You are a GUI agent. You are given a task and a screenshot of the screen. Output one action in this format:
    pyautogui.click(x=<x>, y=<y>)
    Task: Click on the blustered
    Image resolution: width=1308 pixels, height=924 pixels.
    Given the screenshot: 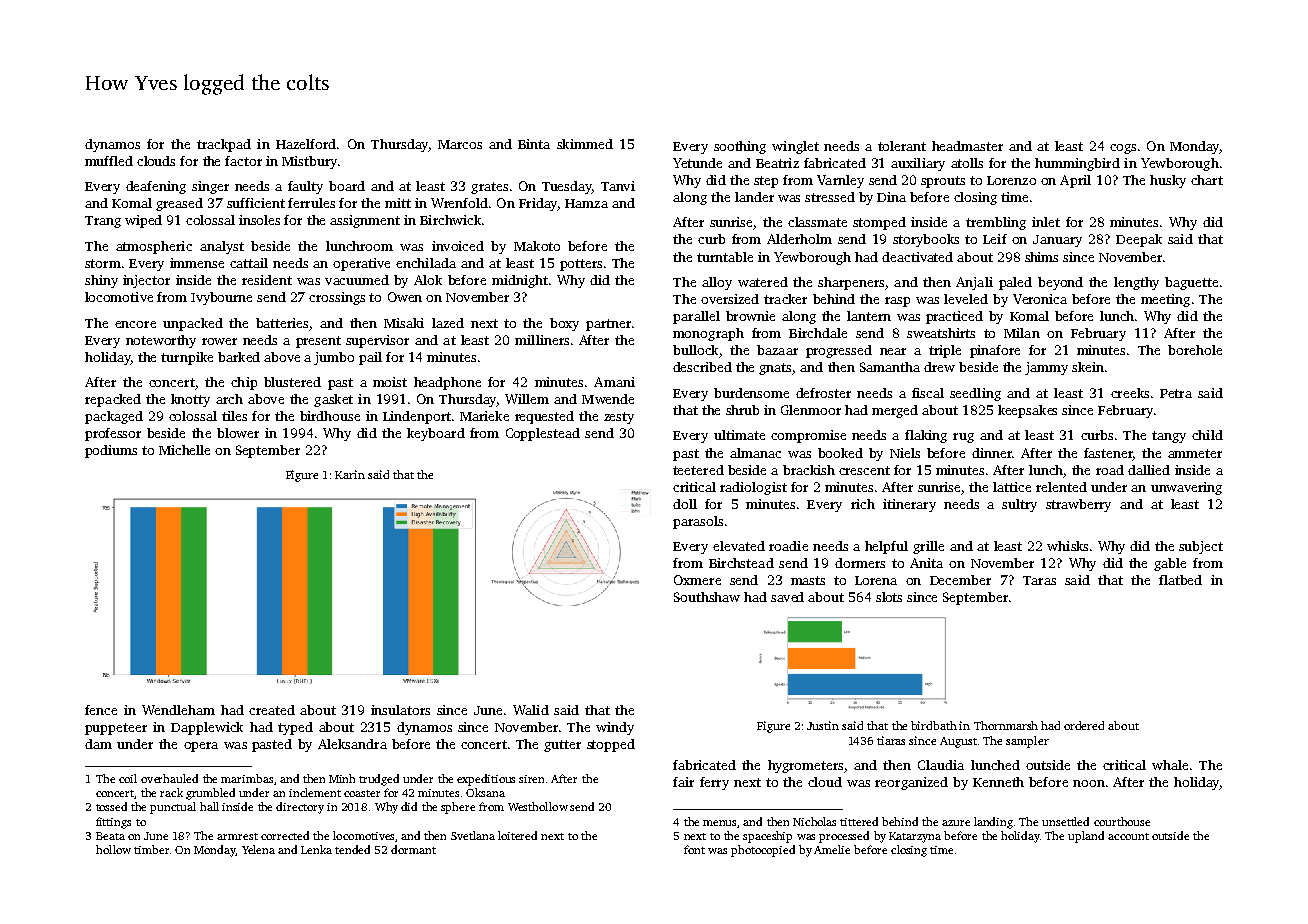 What is the action you would take?
    pyautogui.click(x=292, y=382)
